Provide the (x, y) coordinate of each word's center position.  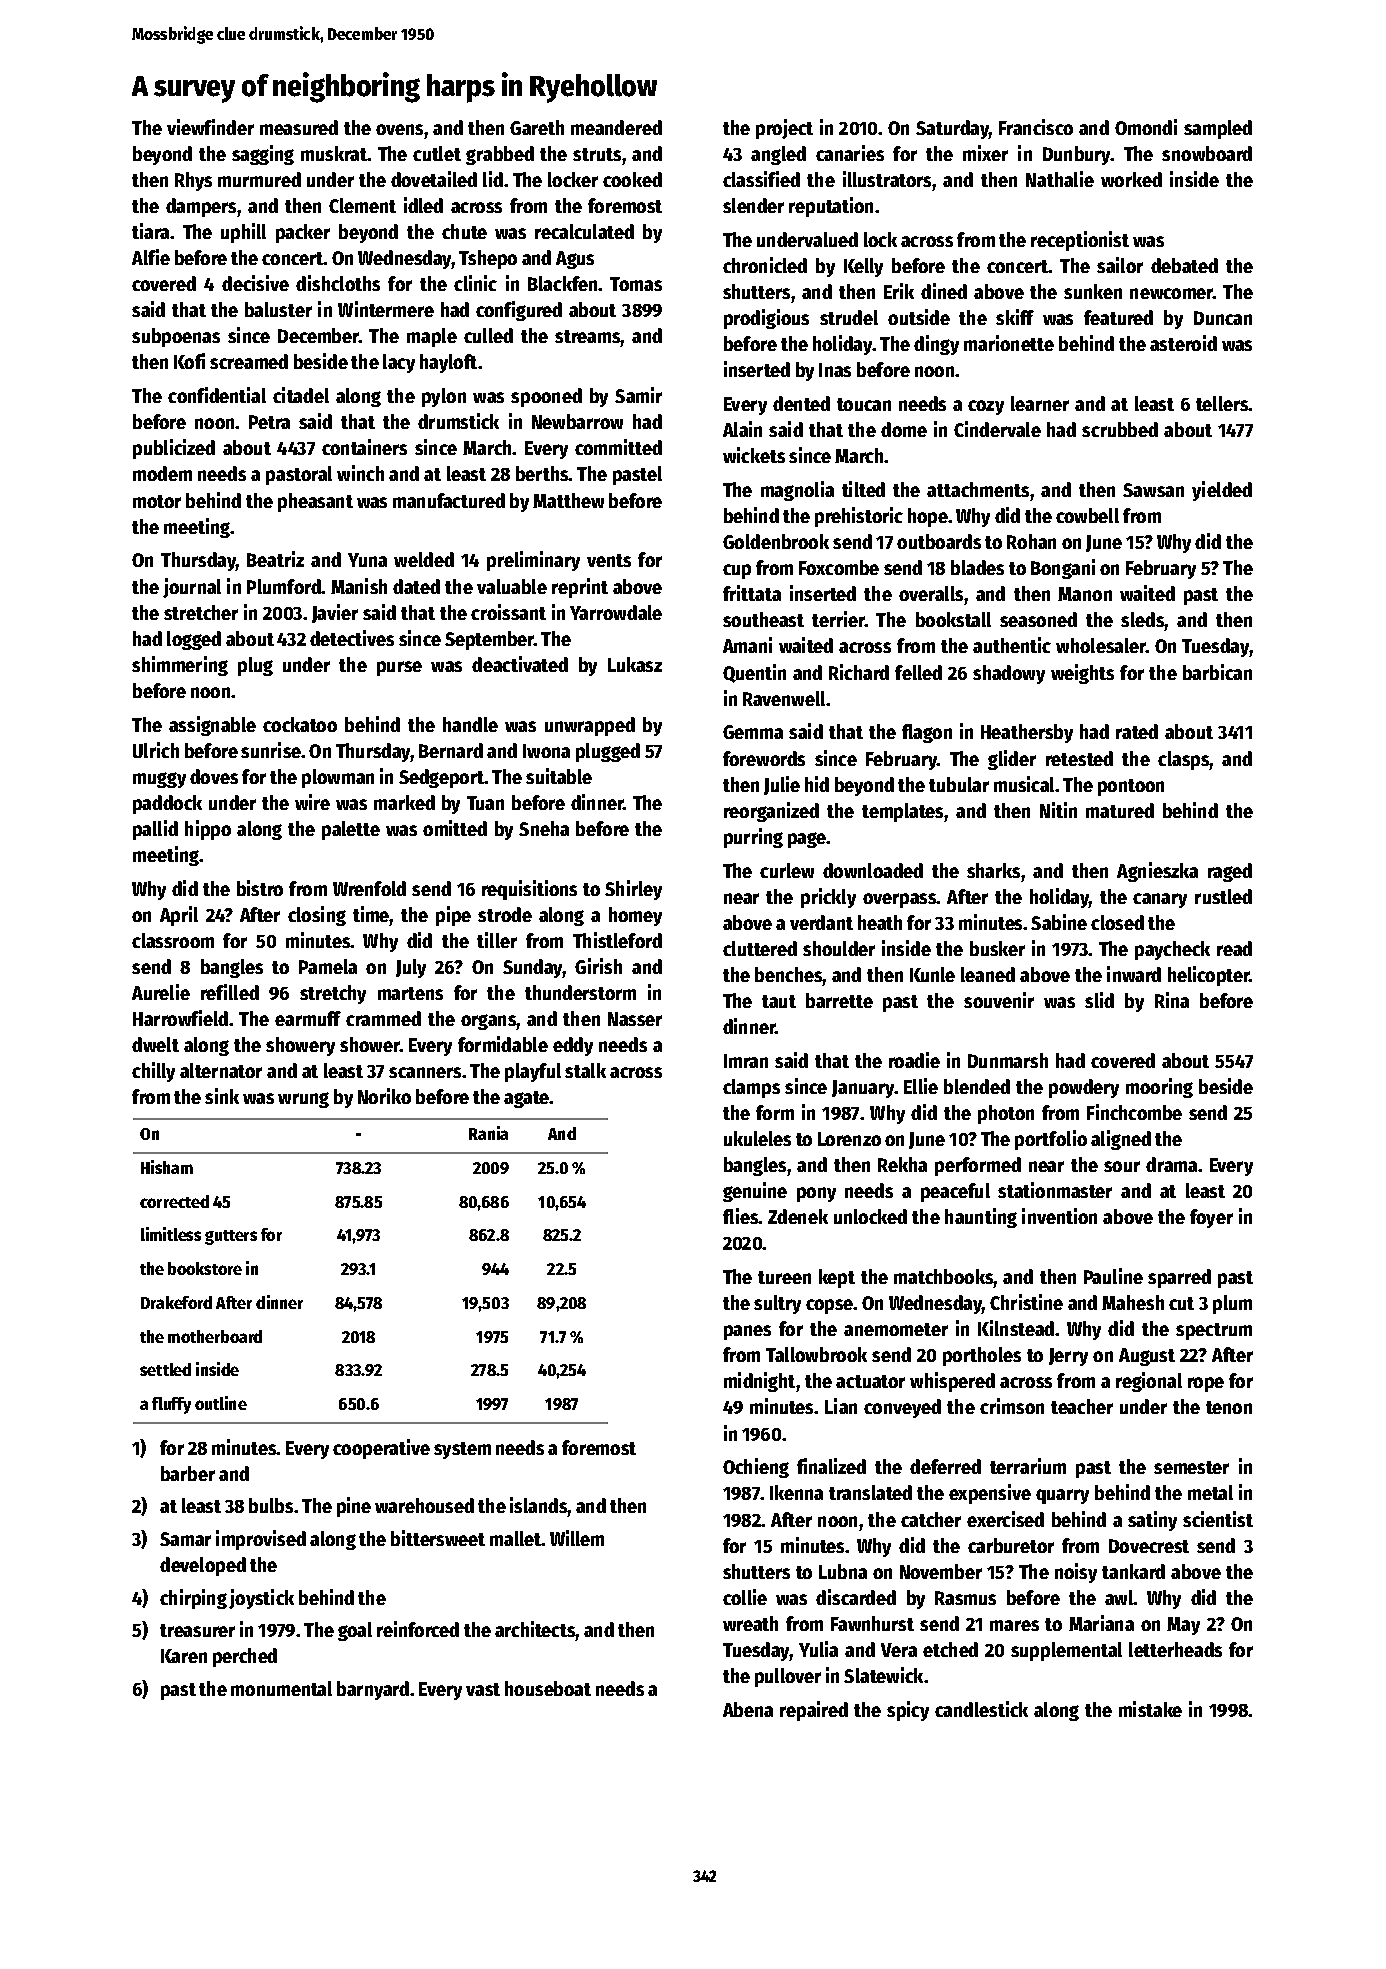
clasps (1184, 760)
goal (355, 1631)
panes (747, 1332)
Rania (488, 1133)
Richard (859, 672)
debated (1184, 265)
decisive (255, 283)
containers (364, 447)
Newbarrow (577, 421)
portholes (982, 1356)
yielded (1222, 491)
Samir (638, 395)
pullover (788, 1677)
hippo (208, 830)
